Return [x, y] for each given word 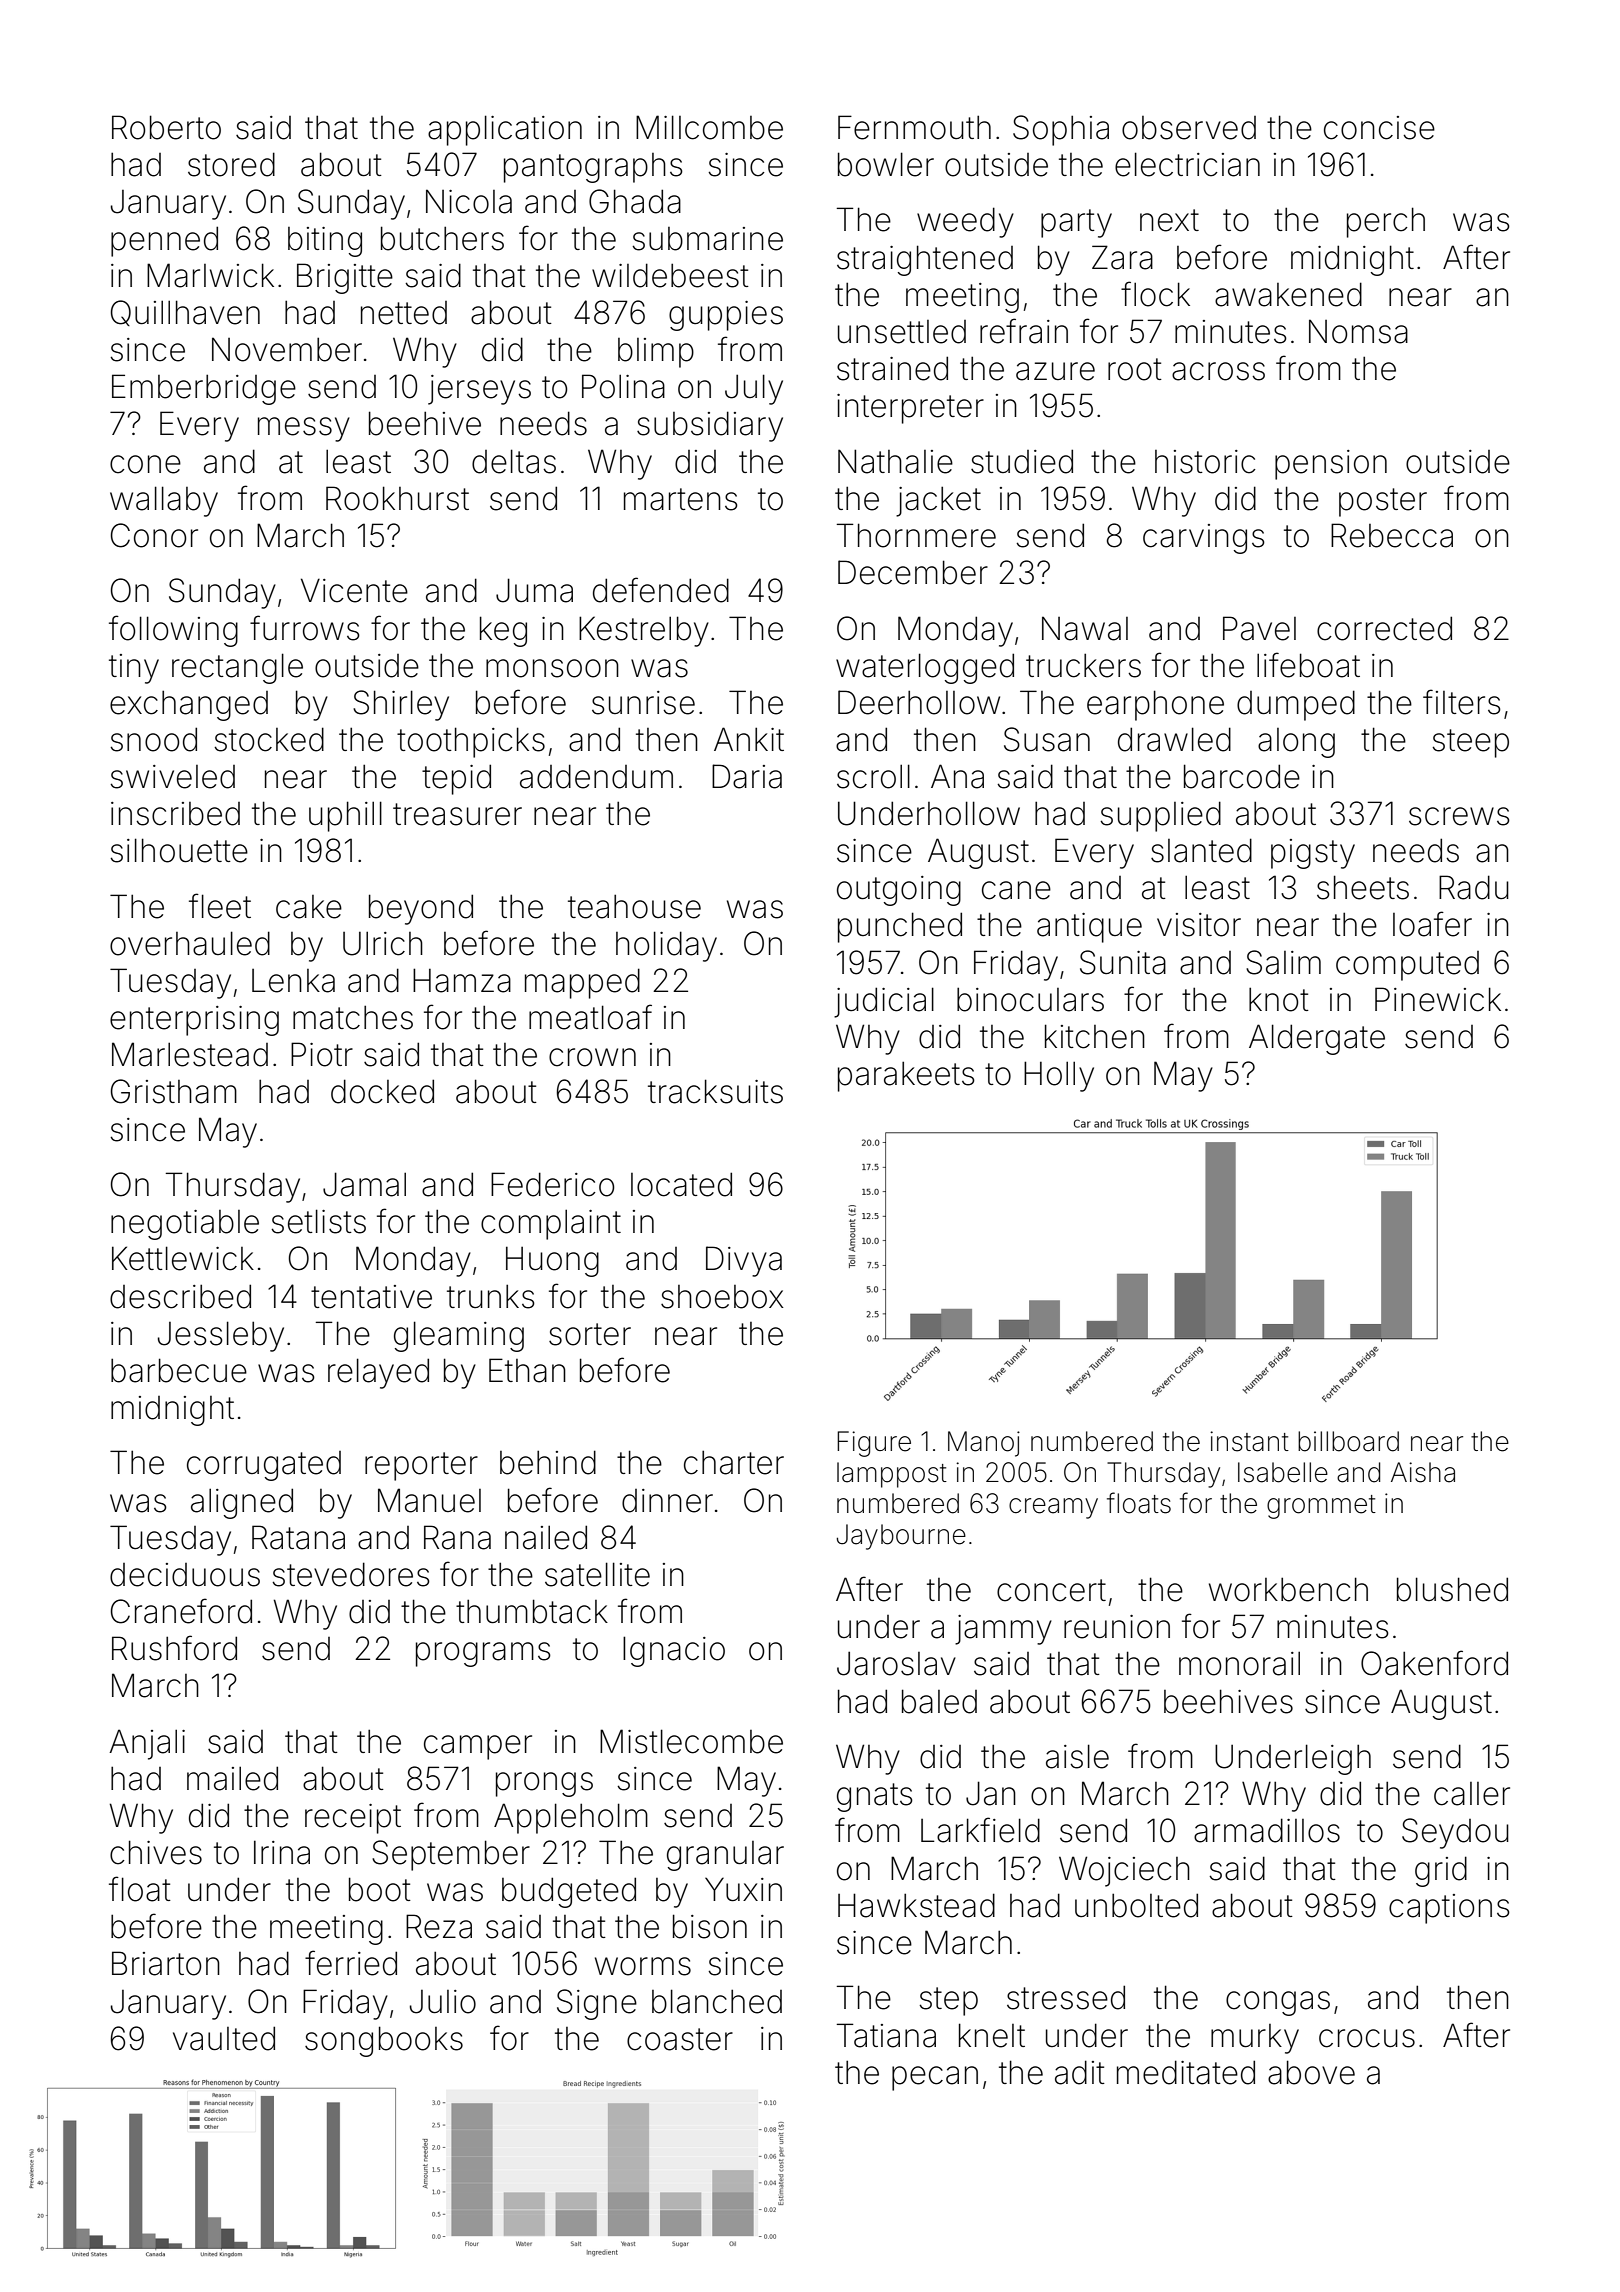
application [505, 130]
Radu [1474, 887]
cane [1016, 890]
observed [1189, 128]
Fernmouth [914, 127]
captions [1449, 1909]
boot [380, 1889]
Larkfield [980, 1830]
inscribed [175, 814]
